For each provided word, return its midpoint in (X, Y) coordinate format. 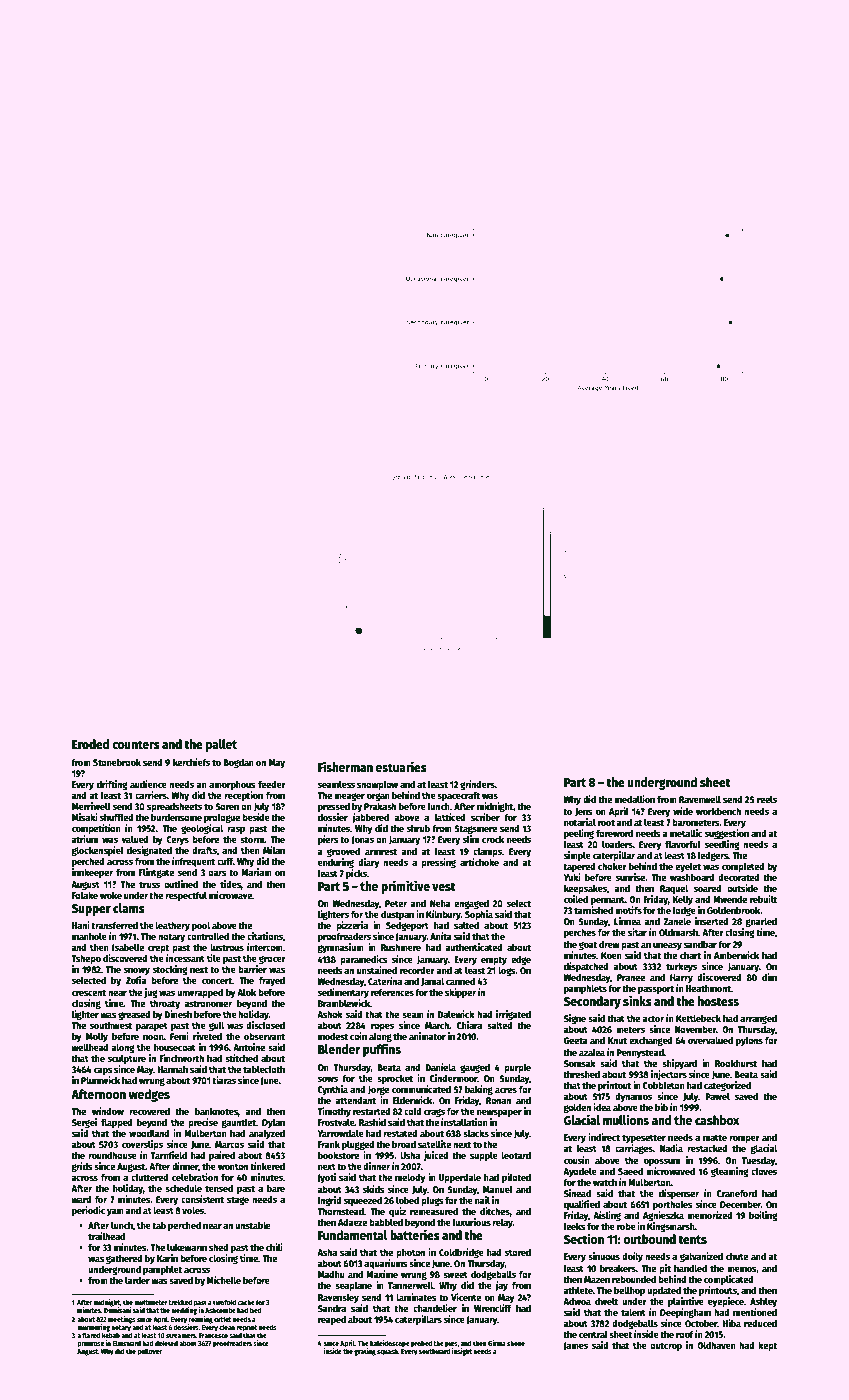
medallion (635, 799)
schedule (183, 1188)
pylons (749, 1041)
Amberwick (736, 955)
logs (507, 971)
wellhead (90, 1047)
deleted (166, 1343)
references (392, 992)
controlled (208, 936)
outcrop (666, 1346)
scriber (485, 817)
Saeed (630, 1171)
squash (387, 1352)
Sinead (577, 1193)
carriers (151, 795)
